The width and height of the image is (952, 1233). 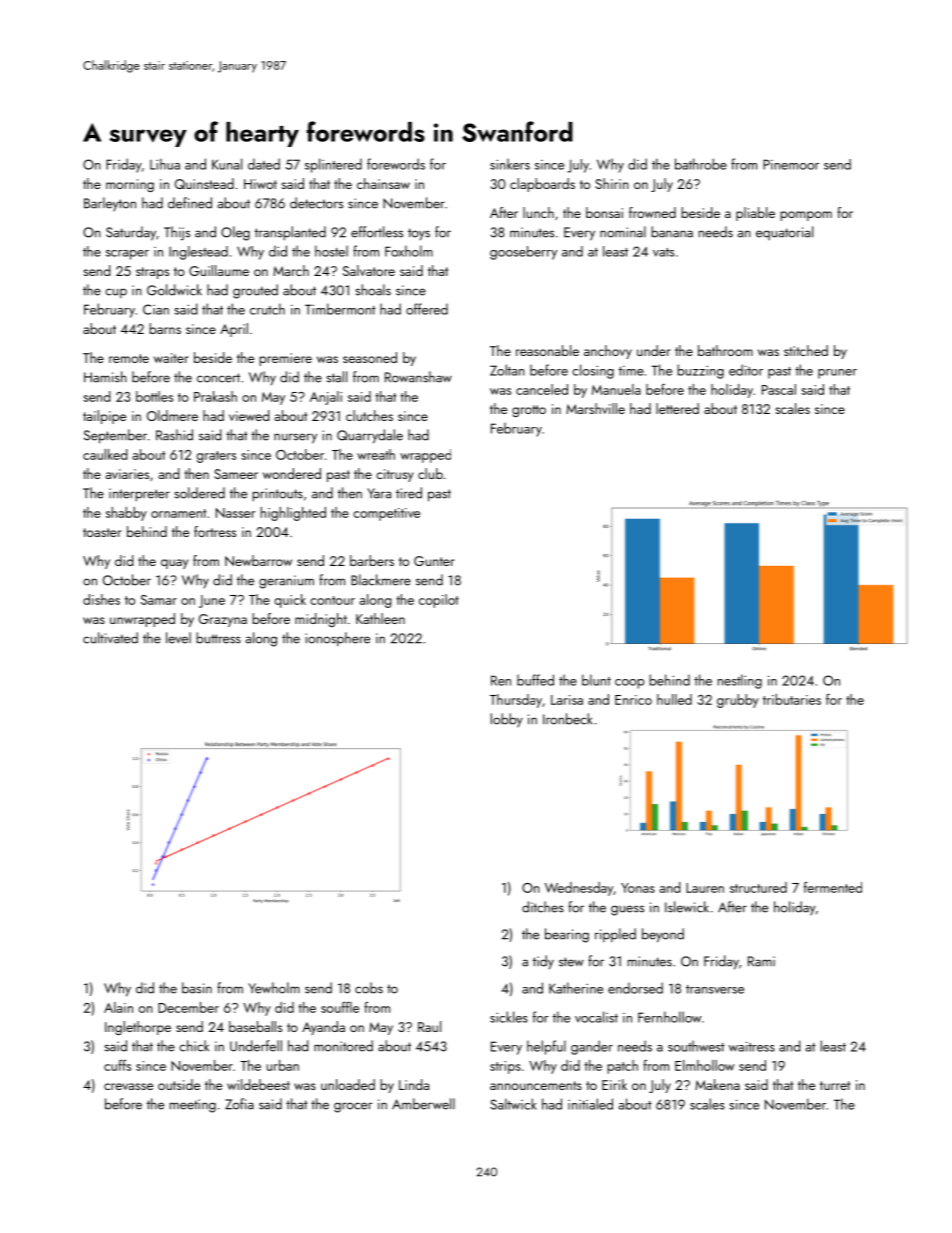 I want to click on pompom, so click(x=806, y=216).
